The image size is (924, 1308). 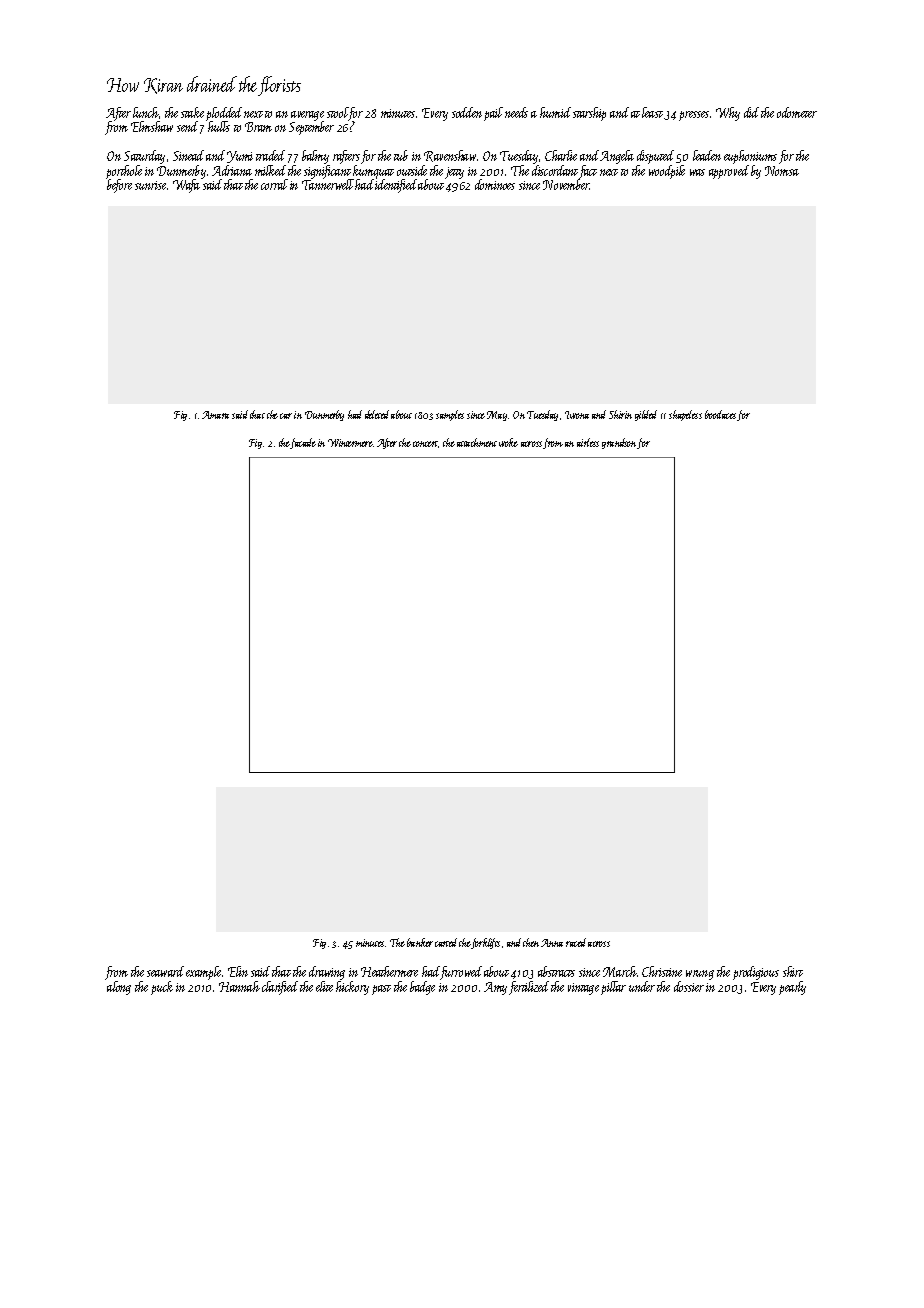 What do you see at coordinates (165, 971) in the image?
I see `seaward` at bounding box center [165, 971].
